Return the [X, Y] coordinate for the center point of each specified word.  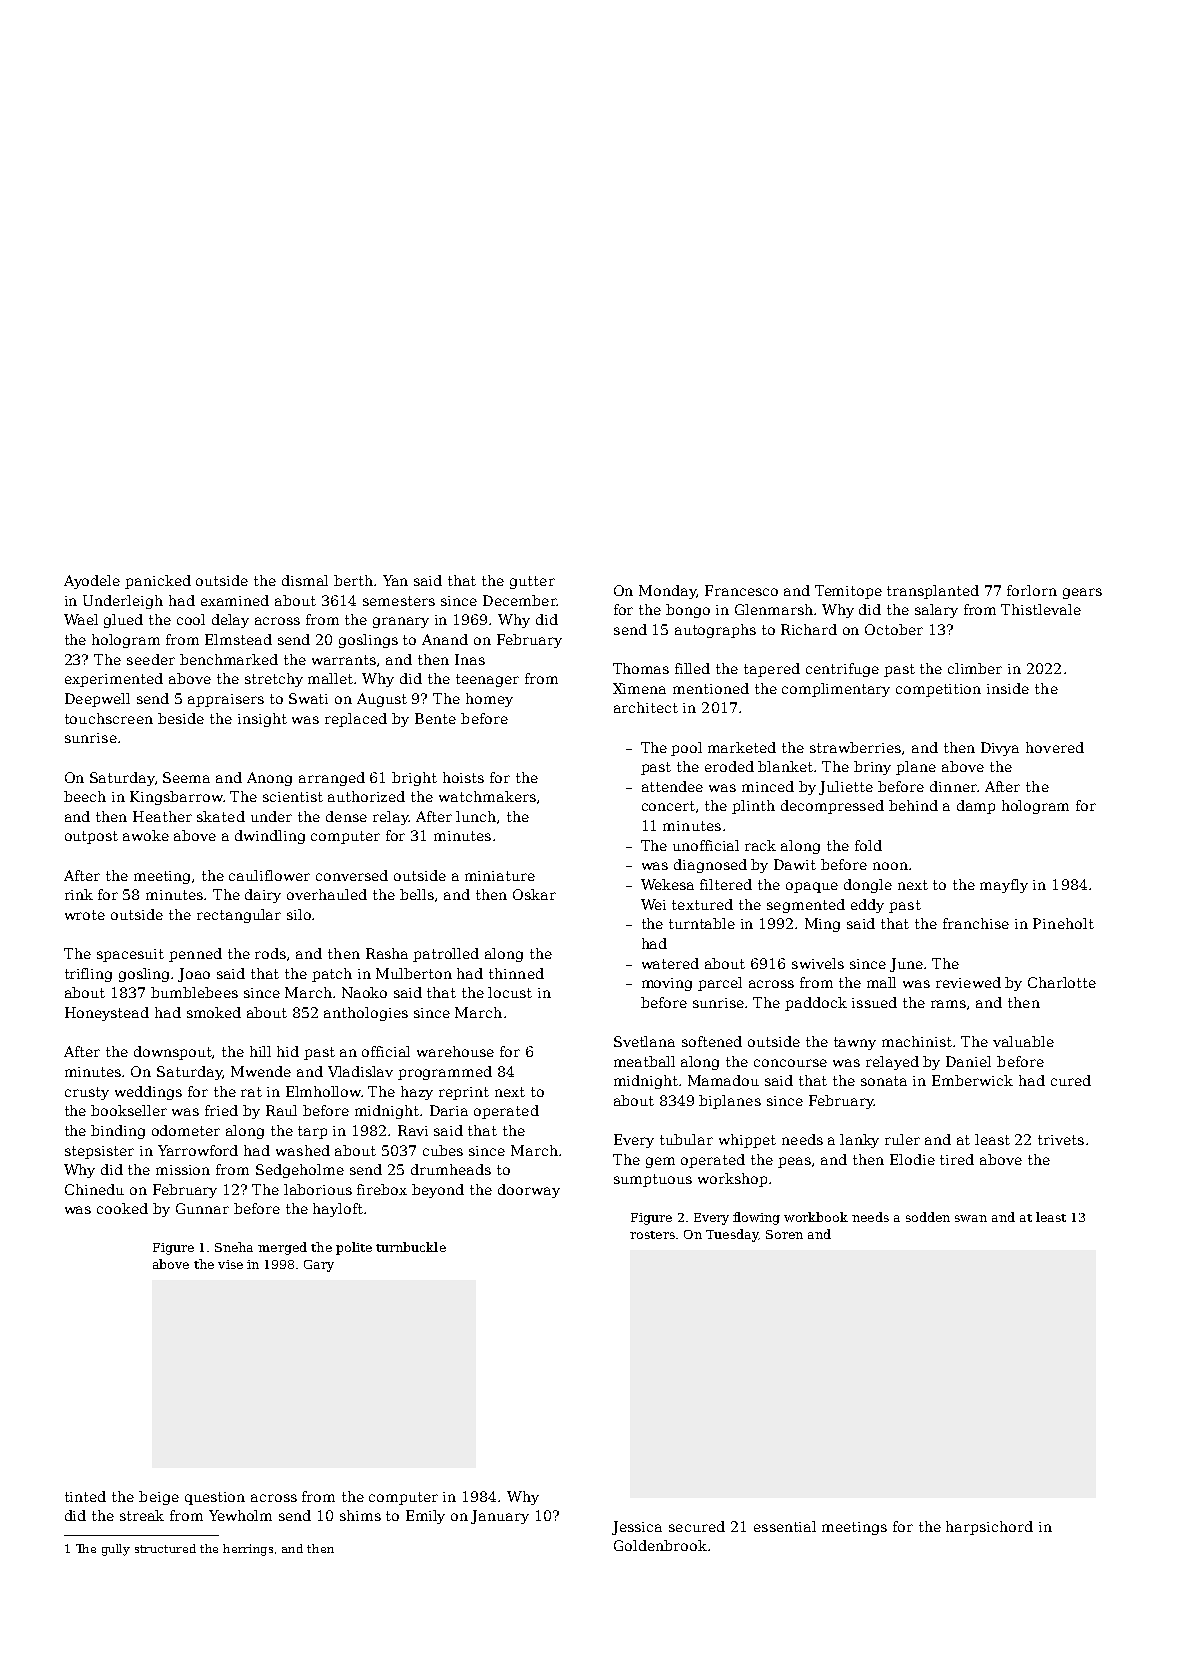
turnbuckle [411, 1247]
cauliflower [269, 875]
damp [976, 807]
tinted [85, 1496]
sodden [928, 1217]
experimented [114, 680]
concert [668, 806]
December [520, 600]
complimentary [836, 690]
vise [230, 1264]
